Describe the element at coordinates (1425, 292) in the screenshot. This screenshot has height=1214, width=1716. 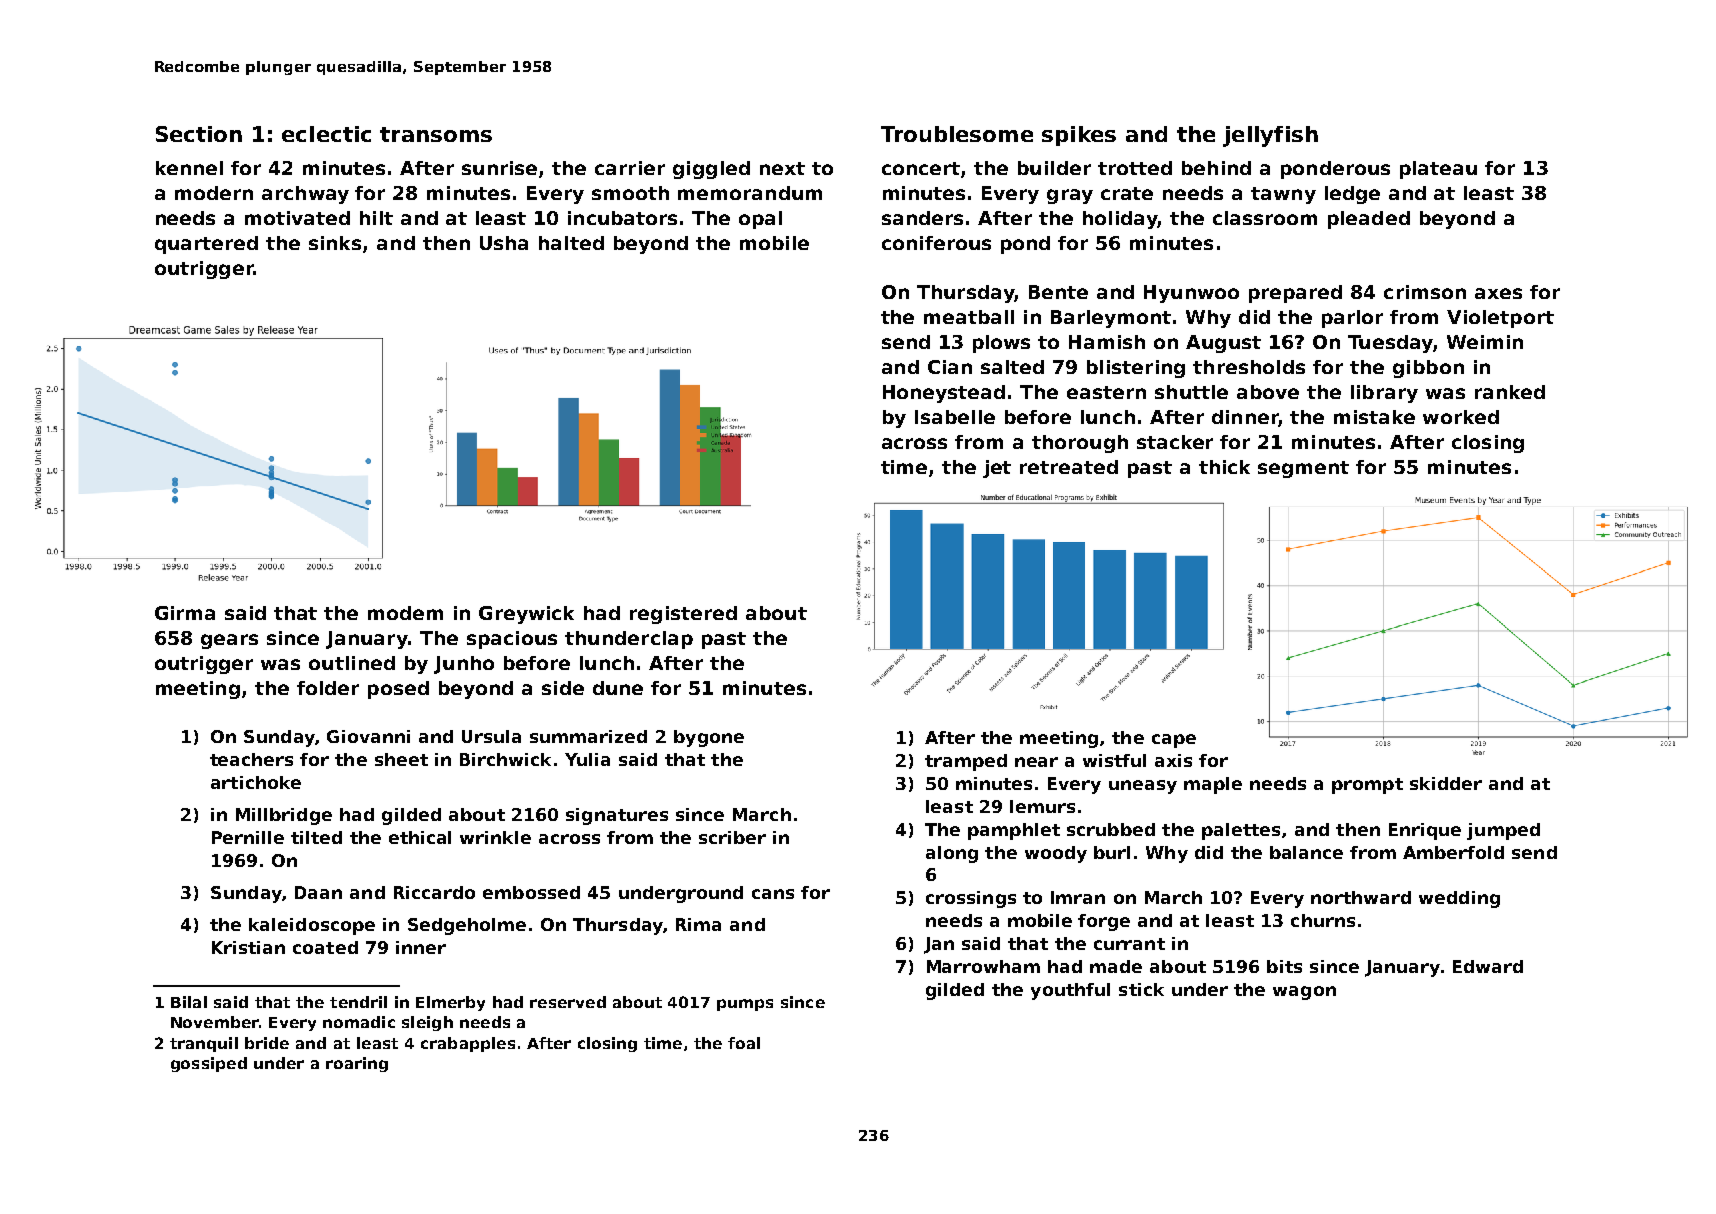
I see `crimson` at that location.
